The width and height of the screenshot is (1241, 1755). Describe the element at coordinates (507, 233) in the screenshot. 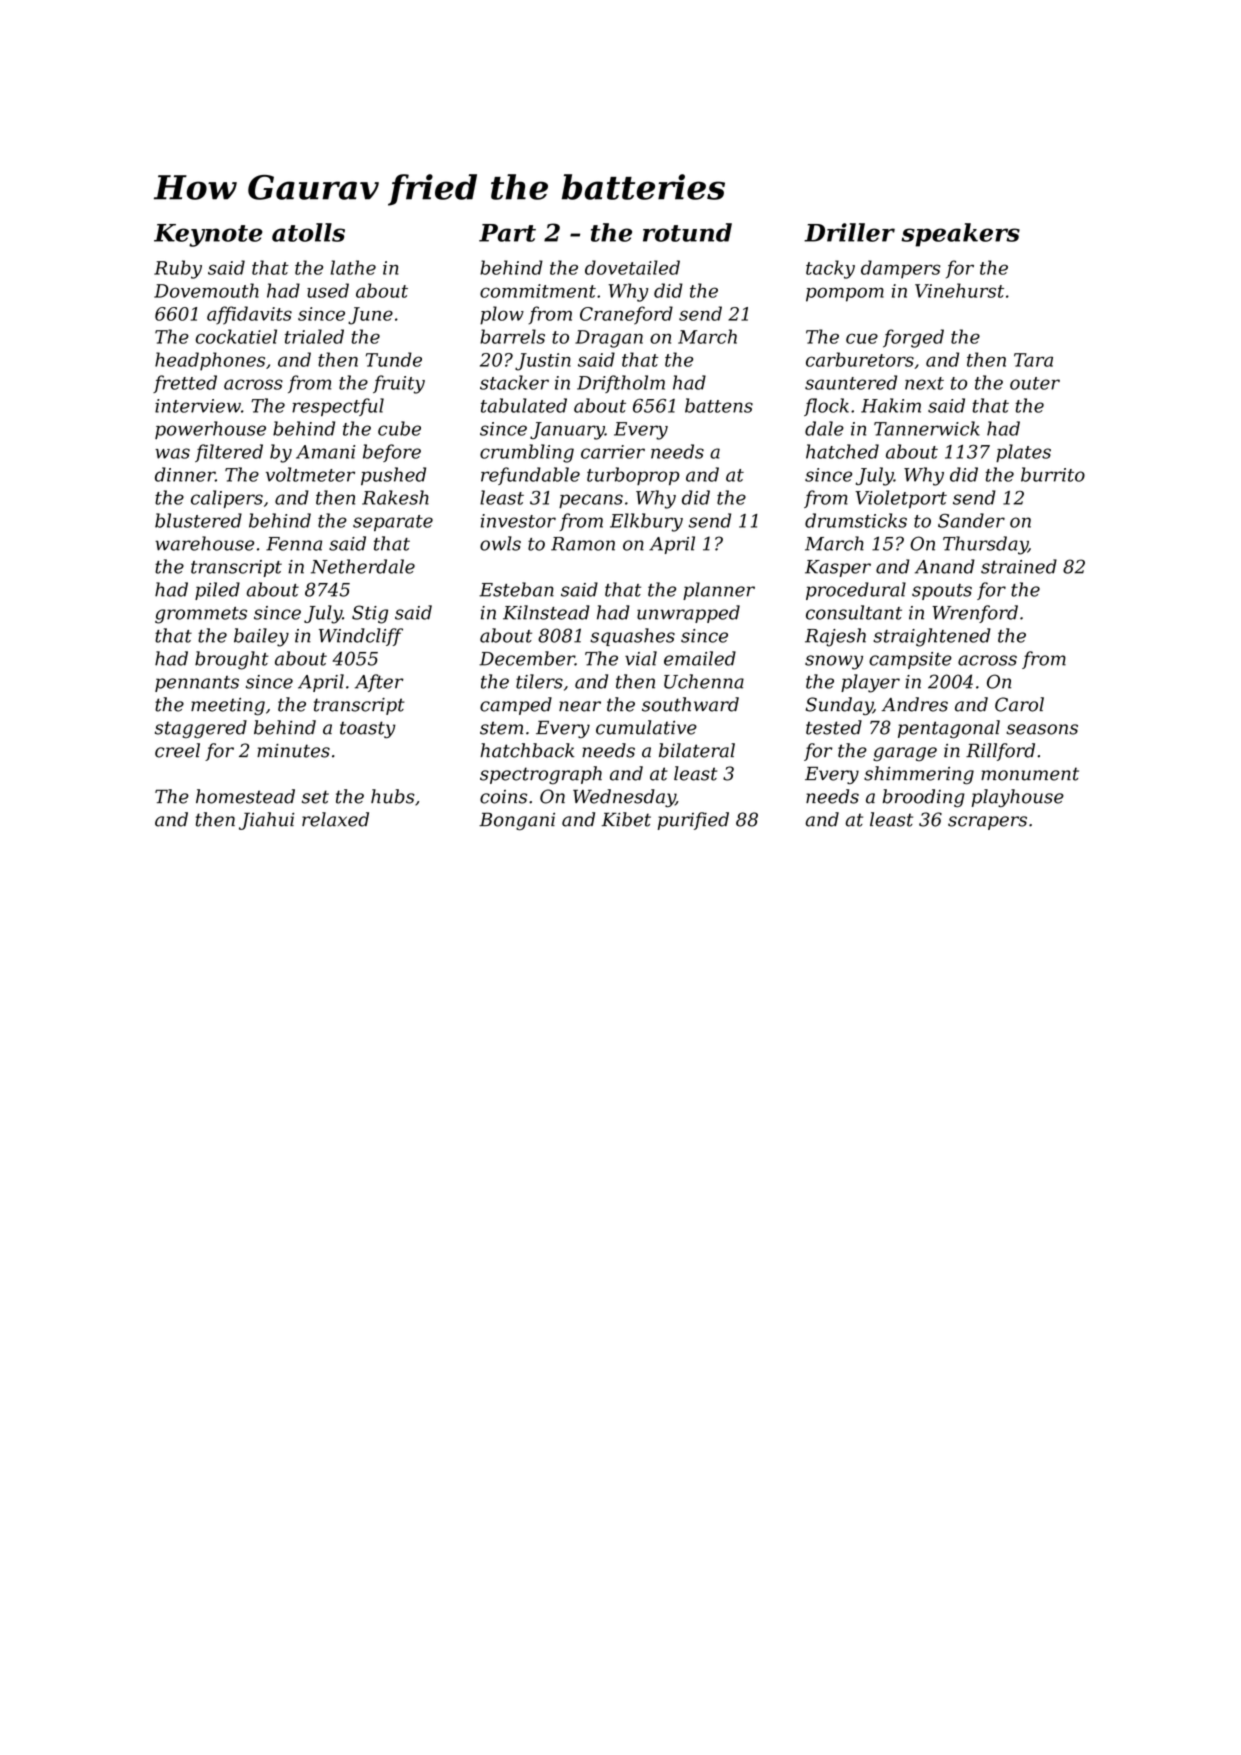

I see `Part` at that location.
